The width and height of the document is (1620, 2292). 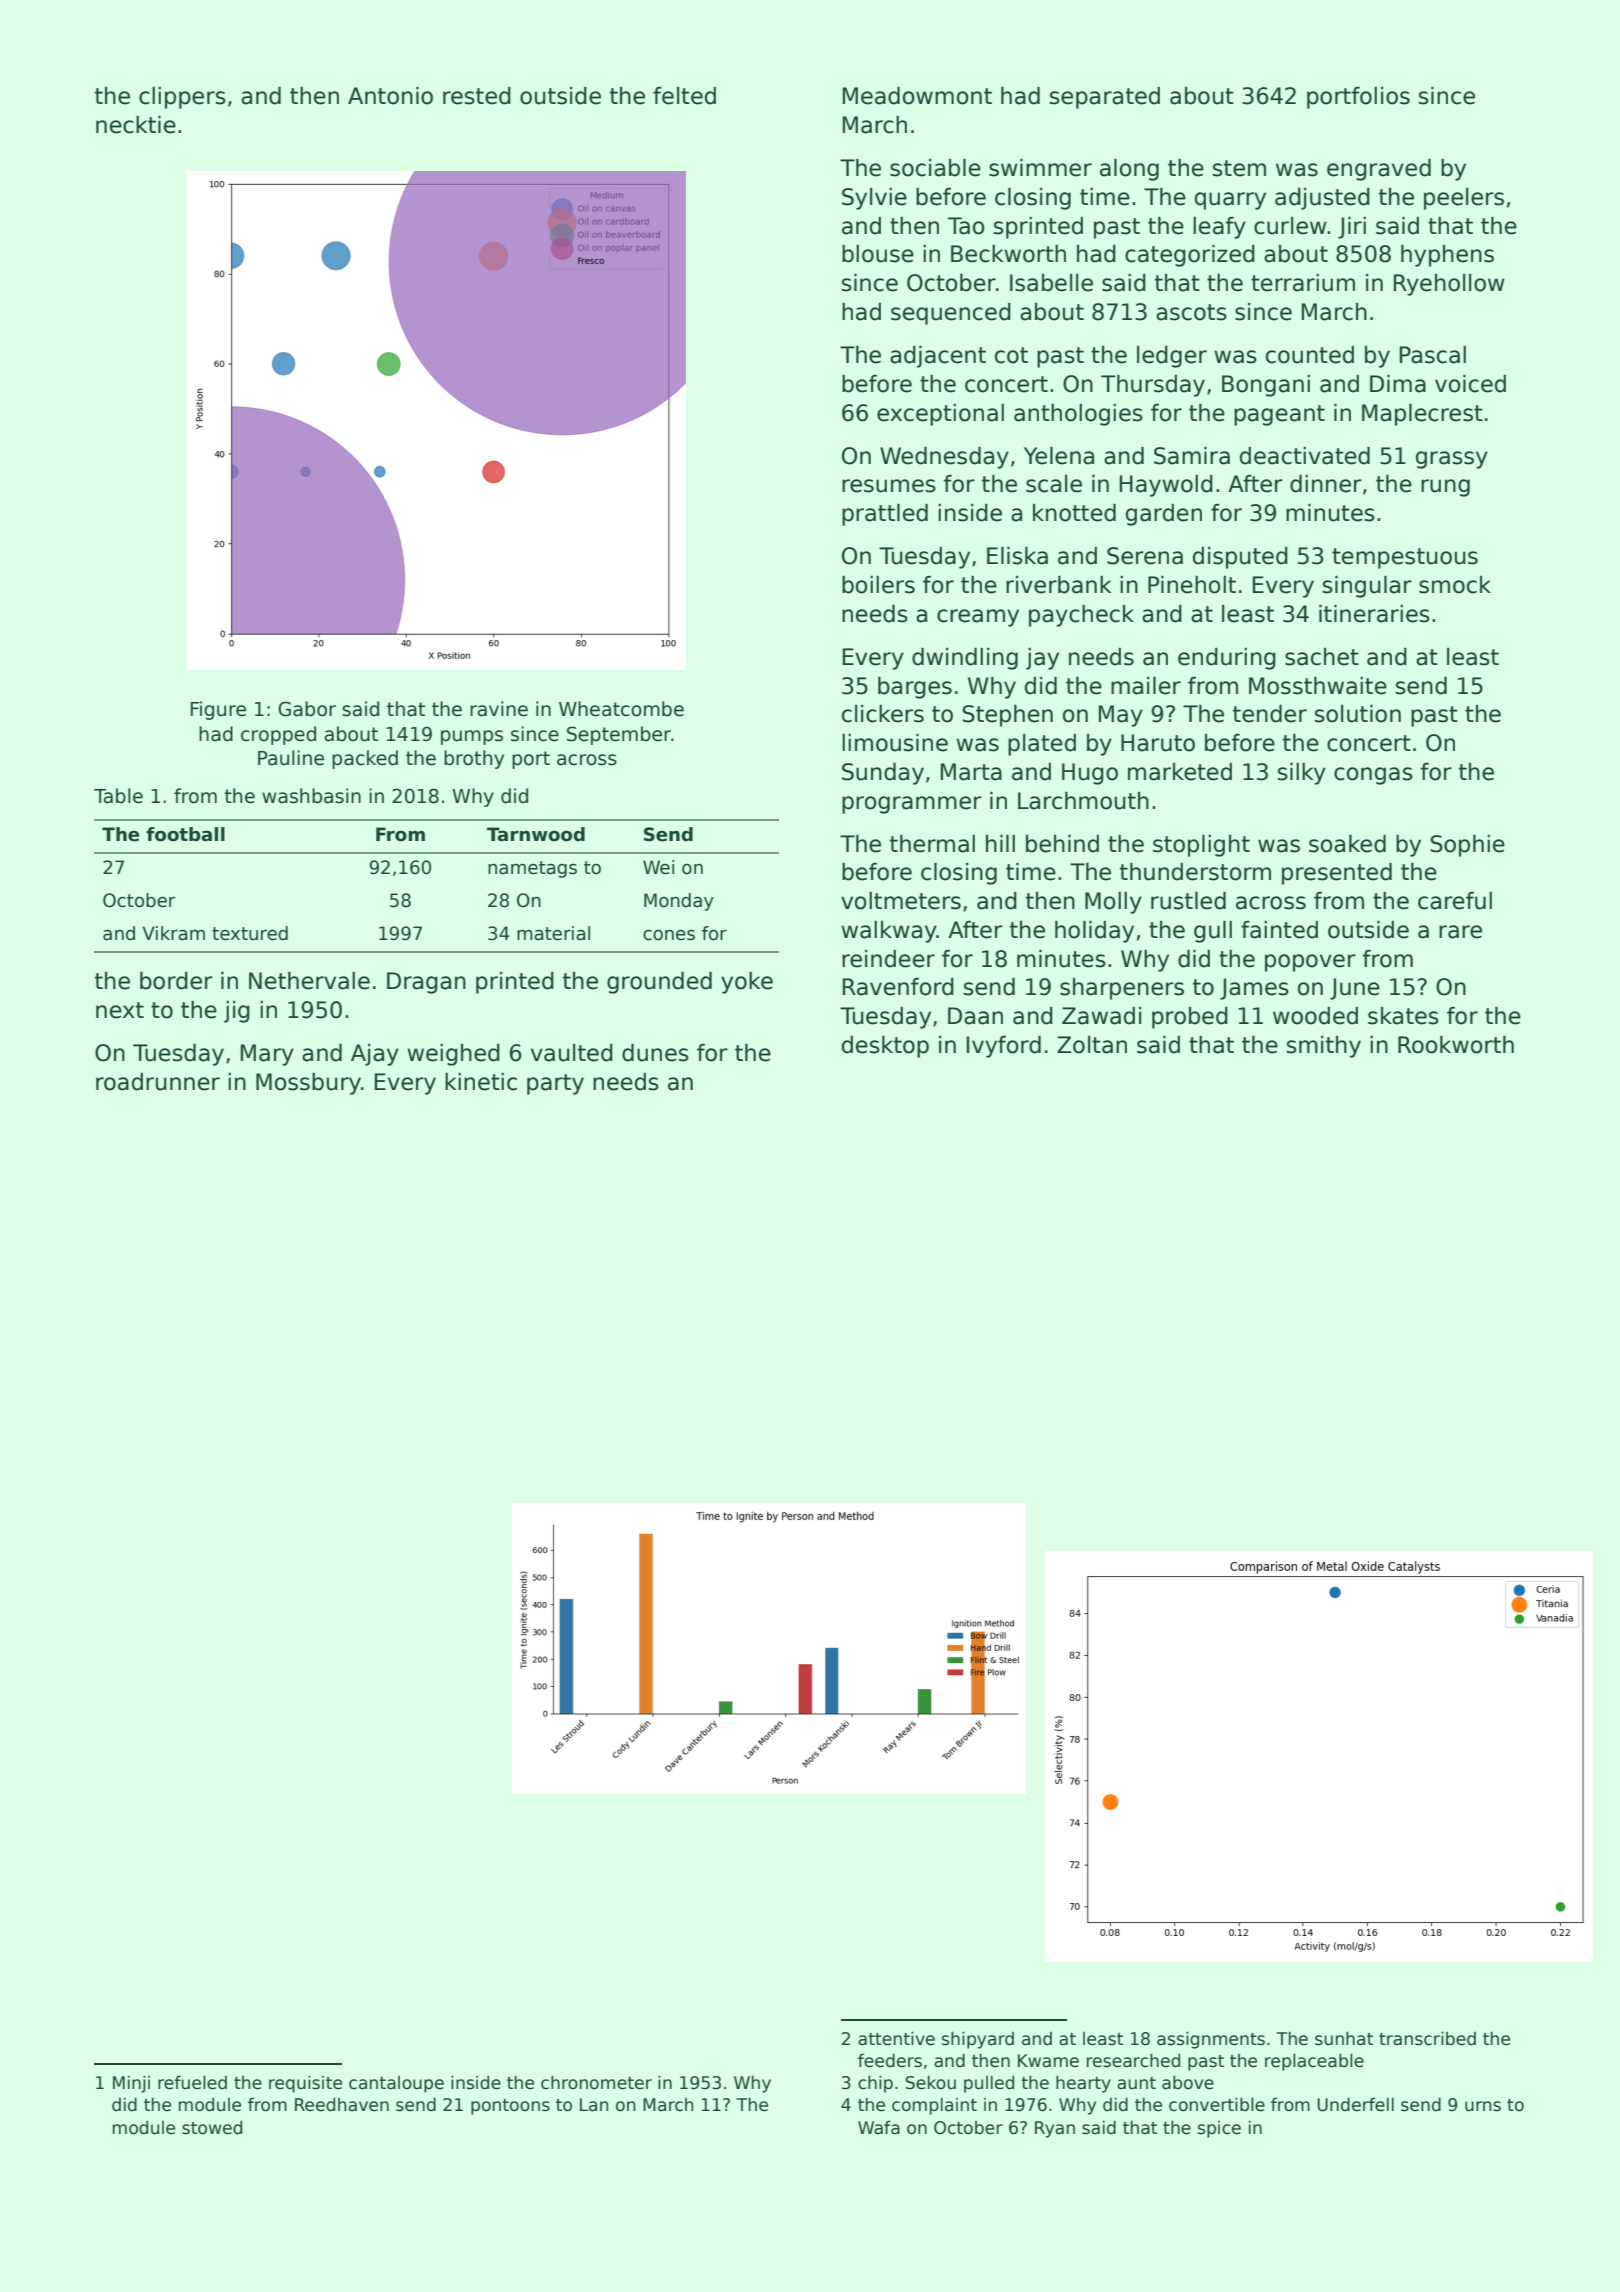 What do you see at coordinates (192, 2082) in the document?
I see `refueled` at bounding box center [192, 2082].
